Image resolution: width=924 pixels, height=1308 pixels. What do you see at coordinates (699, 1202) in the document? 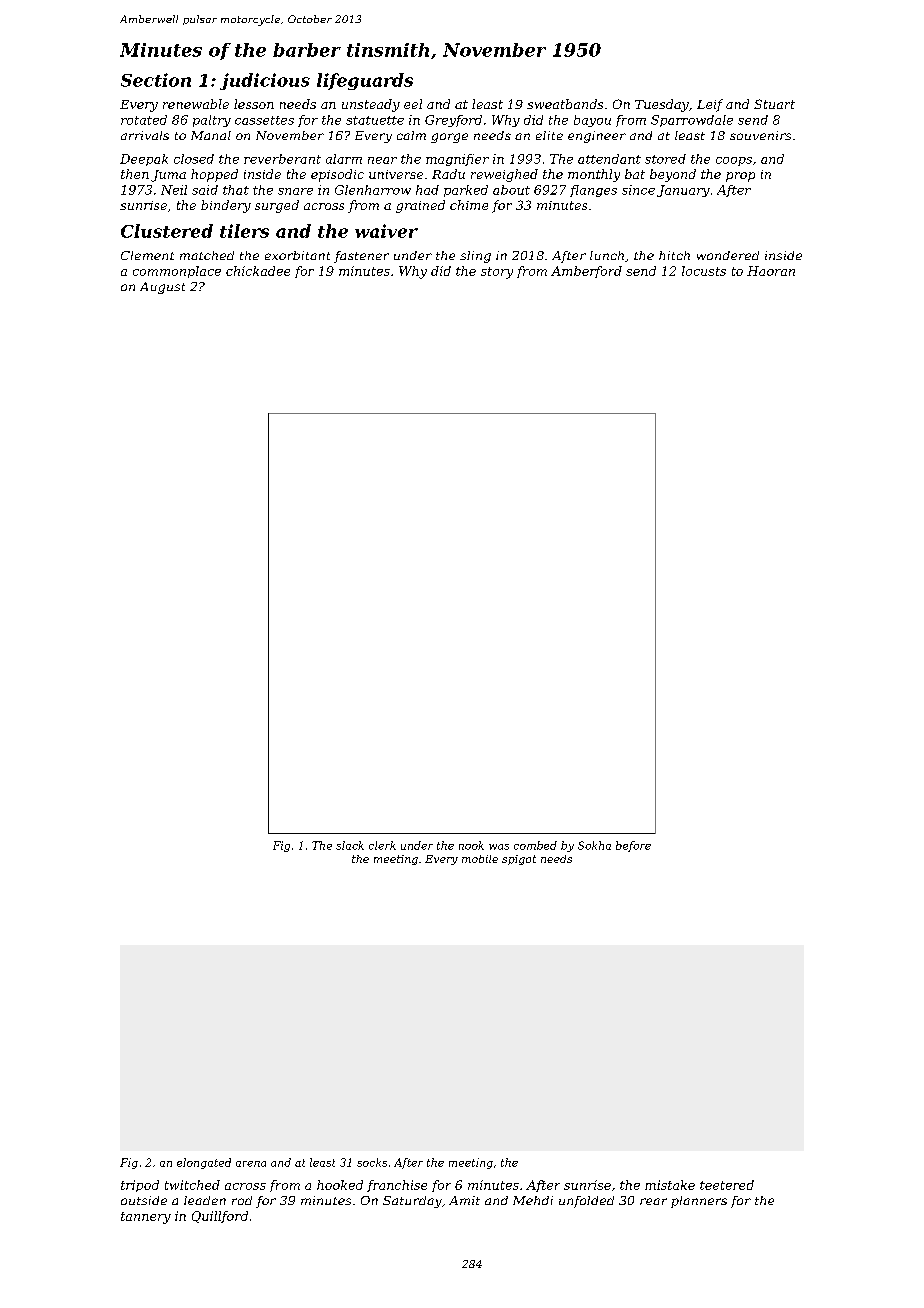
I see `planners` at bounding box center [699, 1202].
